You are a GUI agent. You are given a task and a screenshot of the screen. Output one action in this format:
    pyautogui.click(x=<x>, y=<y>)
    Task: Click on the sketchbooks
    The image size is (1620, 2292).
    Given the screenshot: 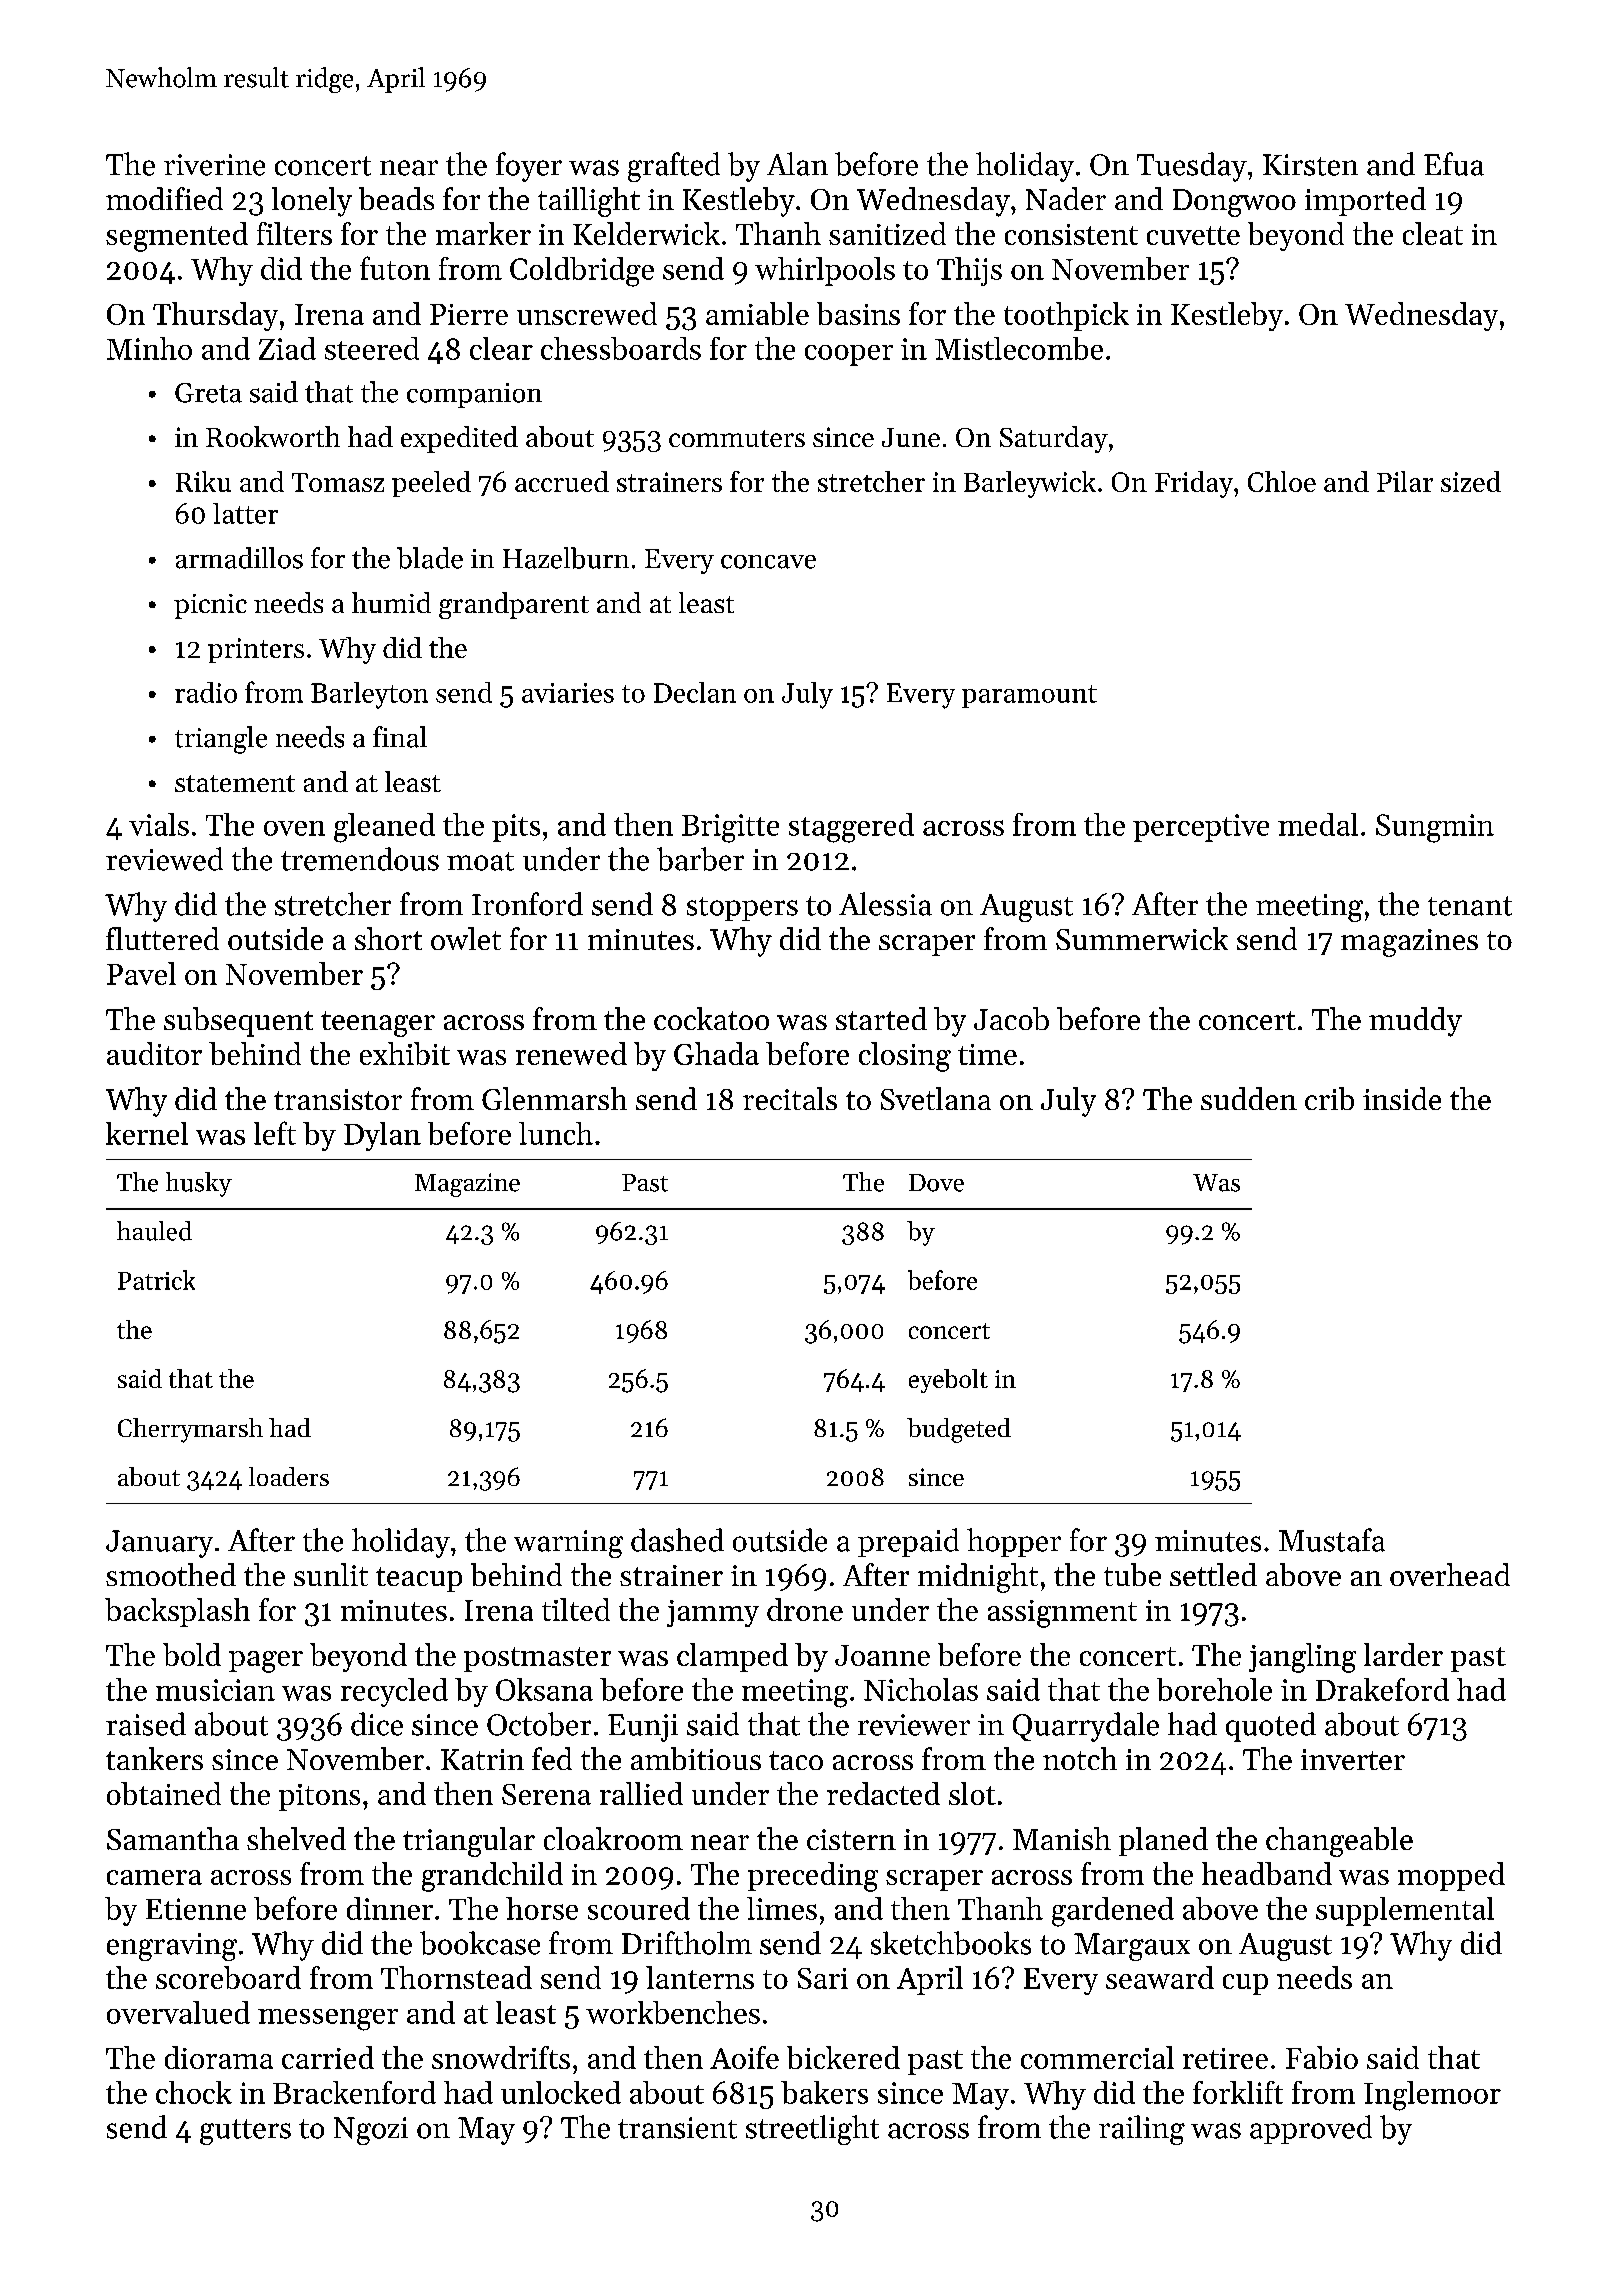 What is the action you would take?
    pyautogui.click(x=951, y=1943)
